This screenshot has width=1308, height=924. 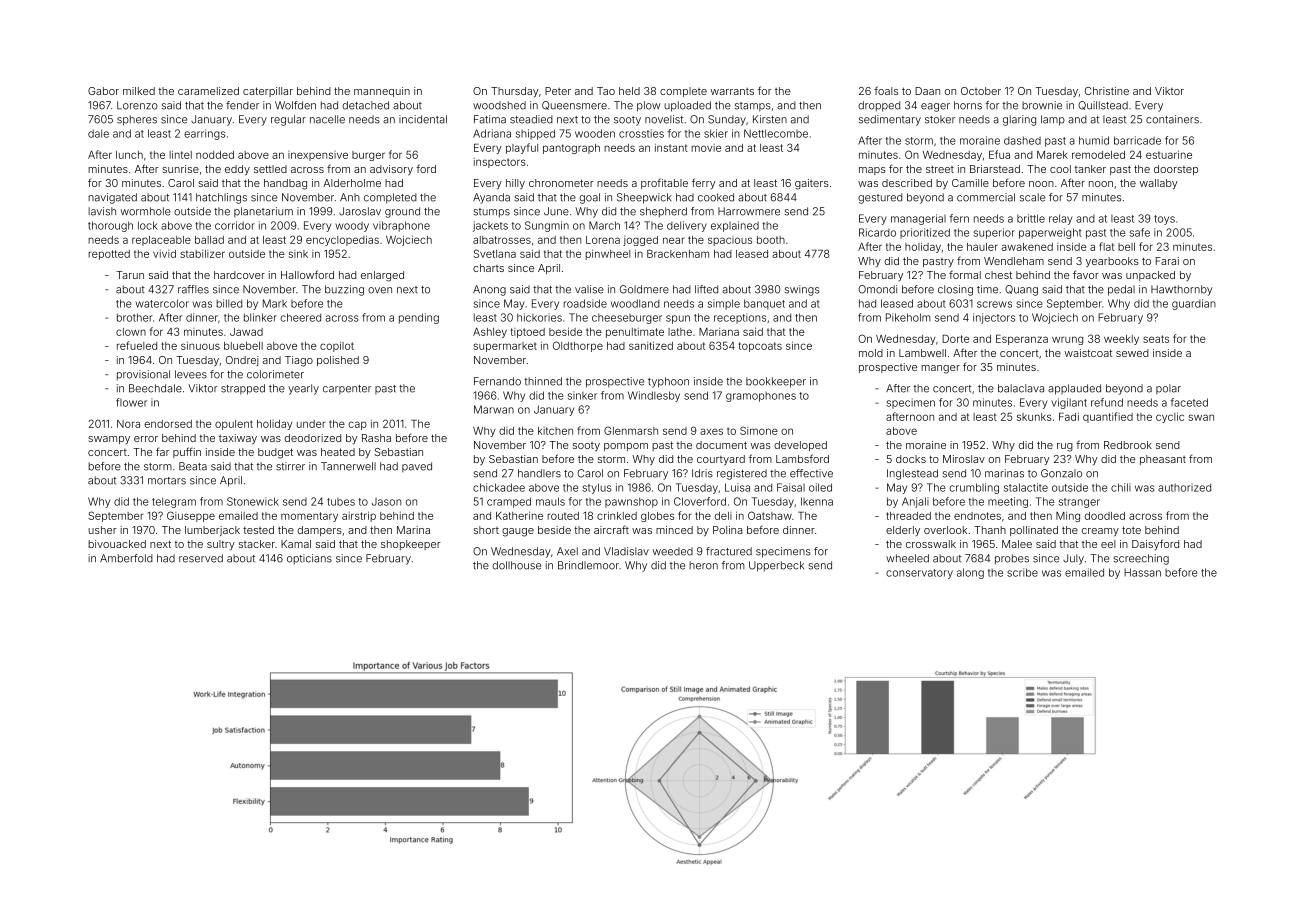 What do you see at coordinates (193, 289) in the screenshot?
I see `raffles` at bounding box center [193, 289].
